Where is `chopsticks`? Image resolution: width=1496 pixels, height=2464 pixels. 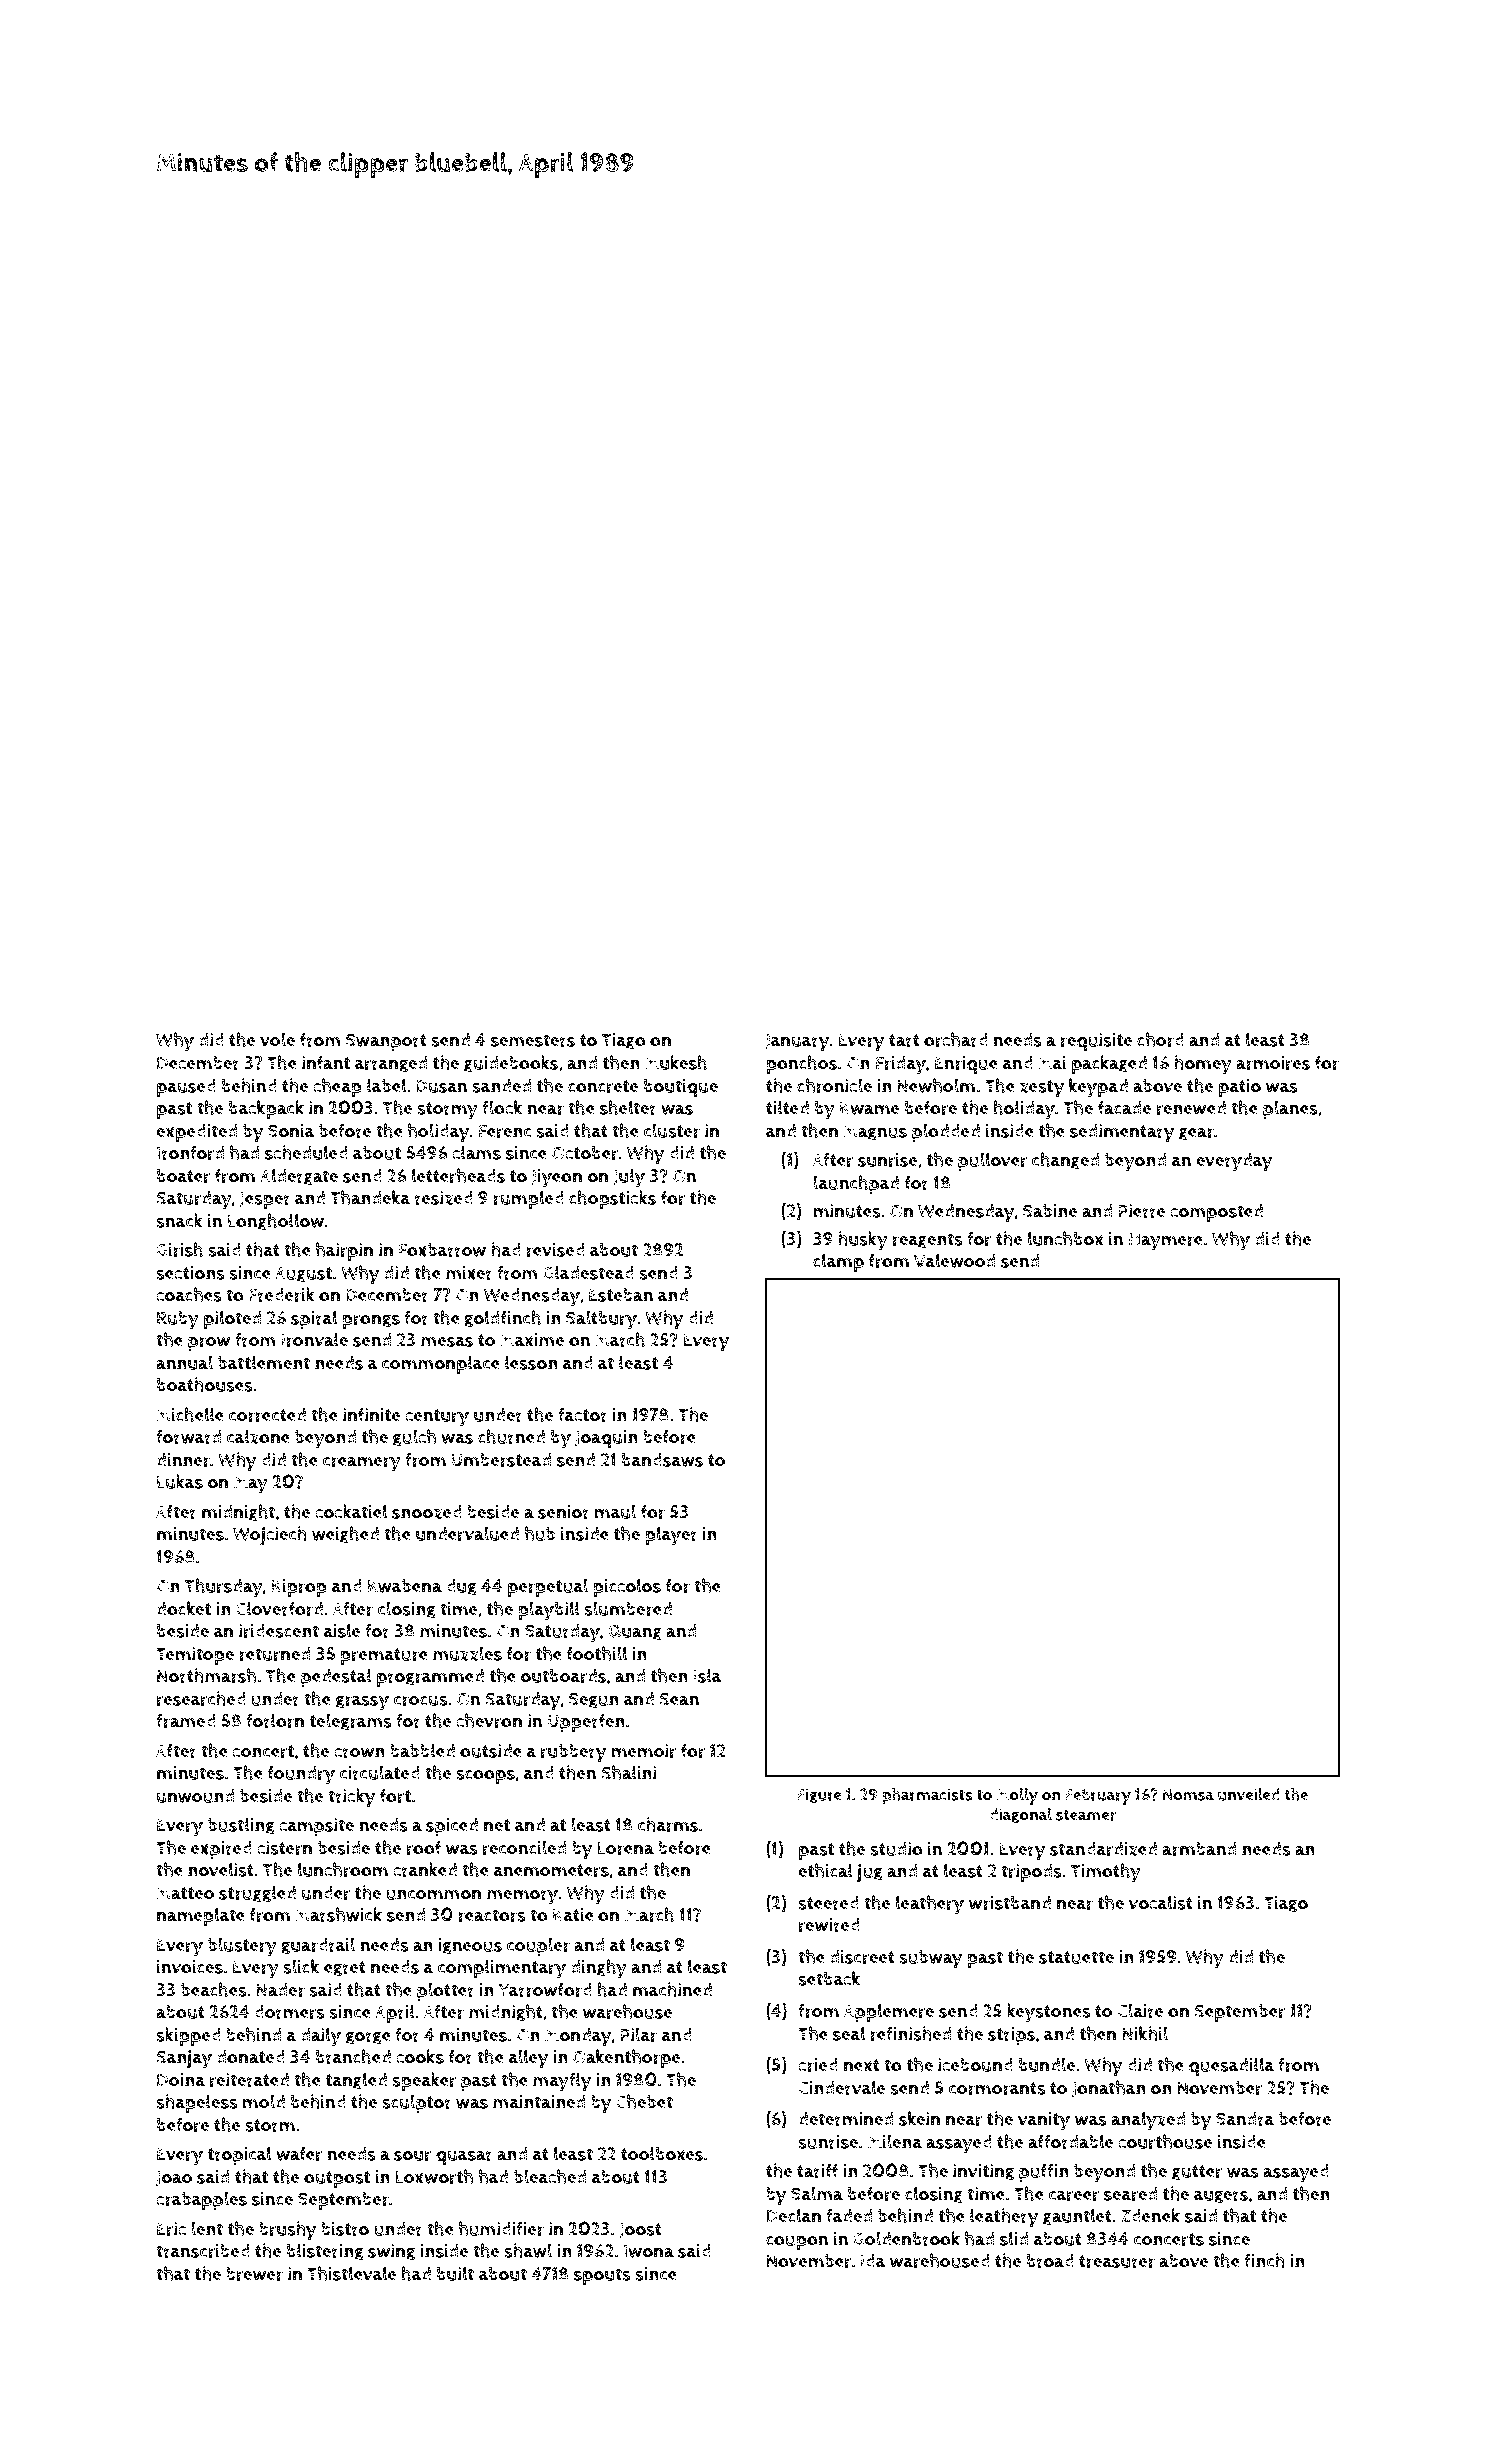
chopsticks is located at coordinates (612, 1199).
